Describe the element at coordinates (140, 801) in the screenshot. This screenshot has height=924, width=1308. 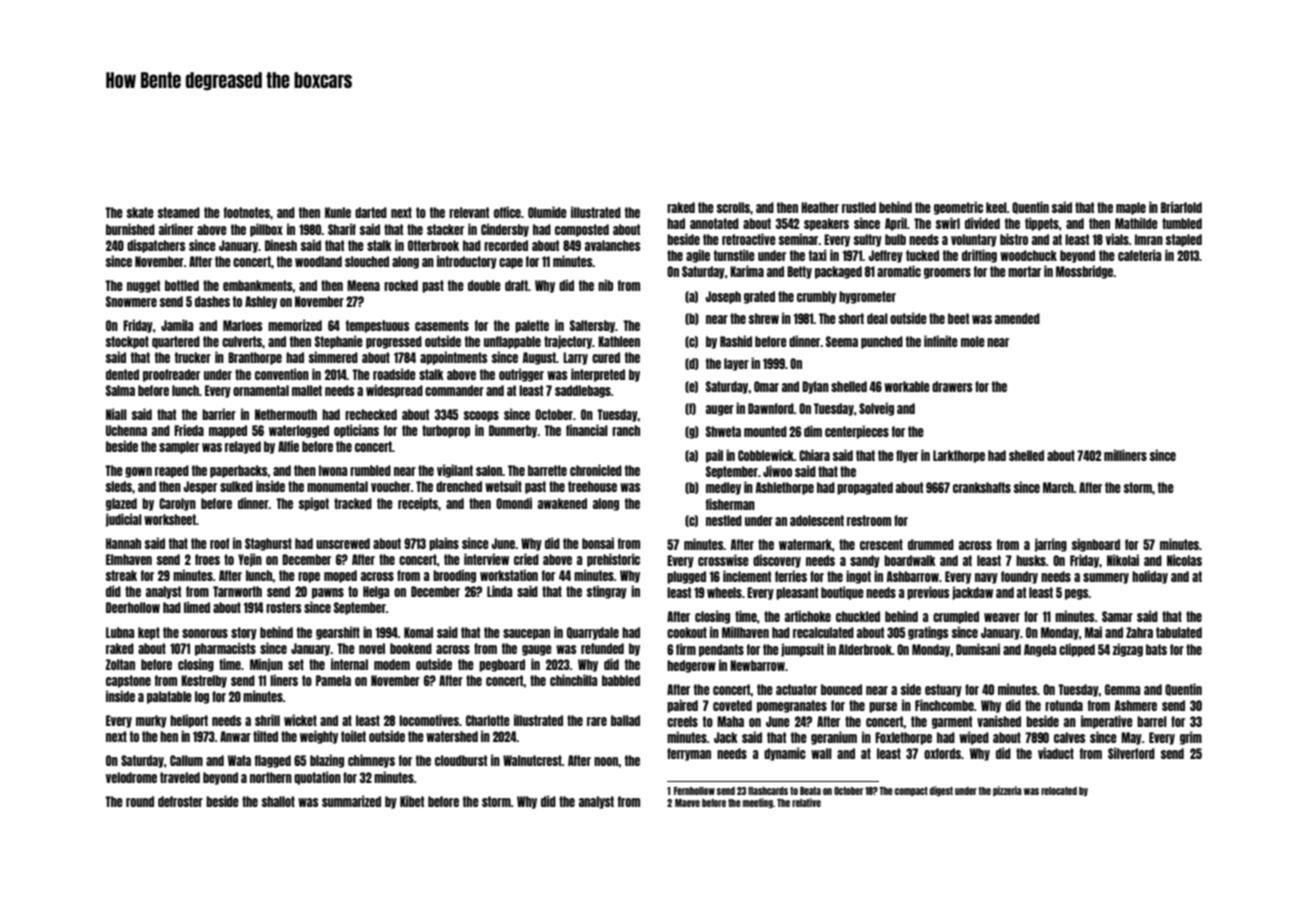
I see `round` at that location.
